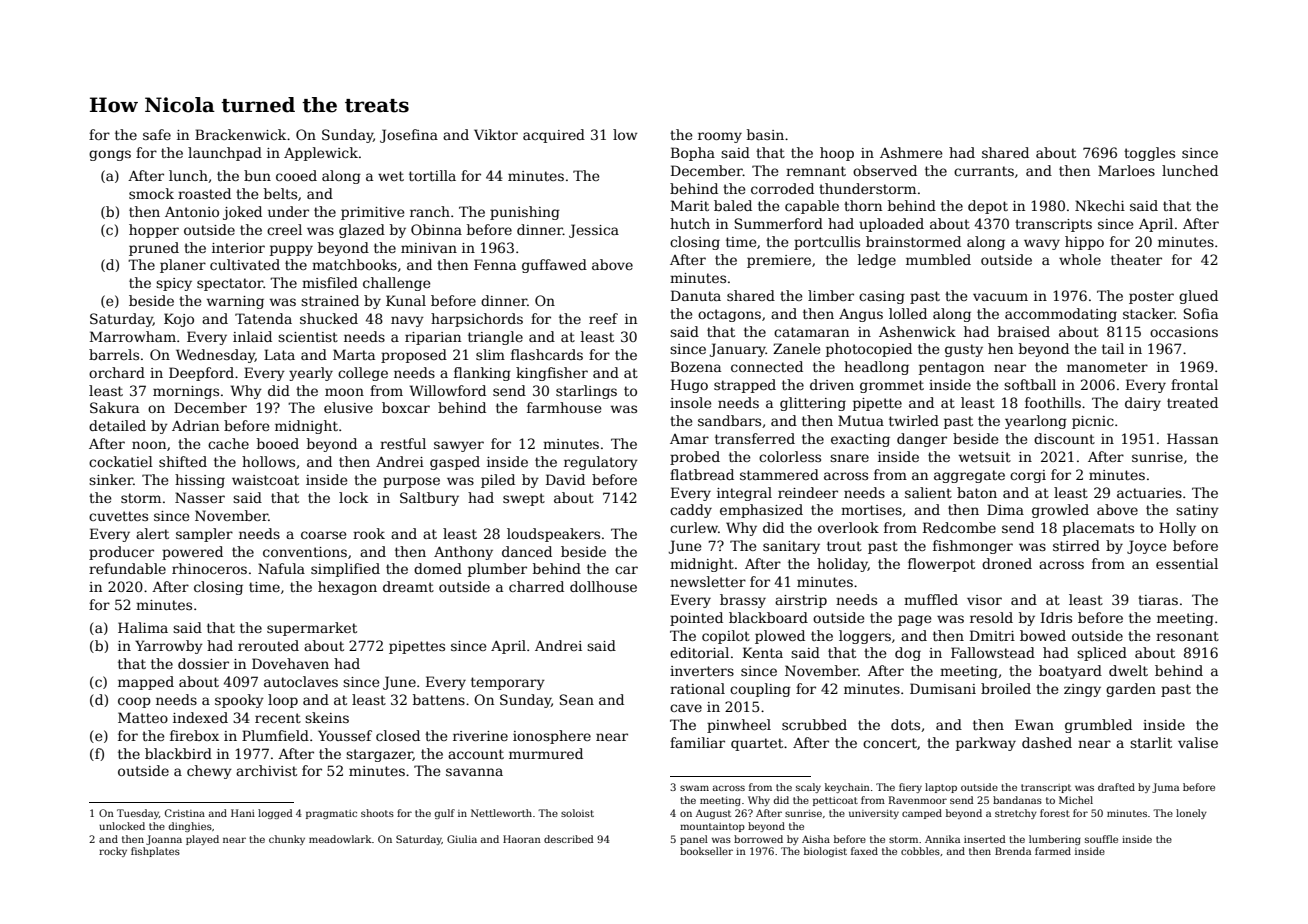 This page has width=1308, height=924. What do you see at coordinates (287, 840) in the page?
I see `chunky` at bounding box center [287, 840].
